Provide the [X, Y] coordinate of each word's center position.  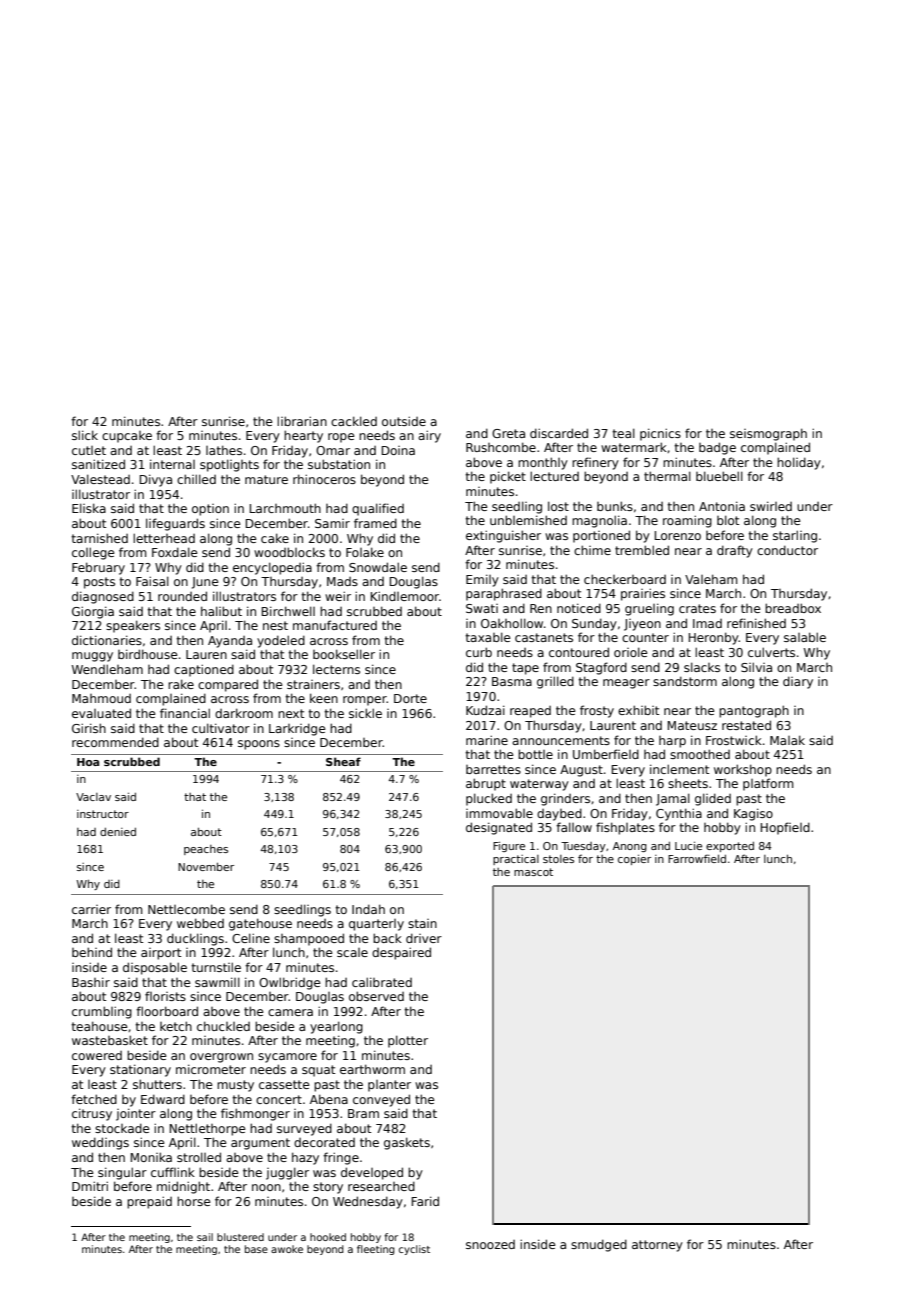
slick [85, 435]
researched [381, 1186]
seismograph [768, 434]
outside [404, 421]
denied [118, 832]
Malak [787, 740]
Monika [151, 1157]
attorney [657, 1246]
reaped [530, 712]
